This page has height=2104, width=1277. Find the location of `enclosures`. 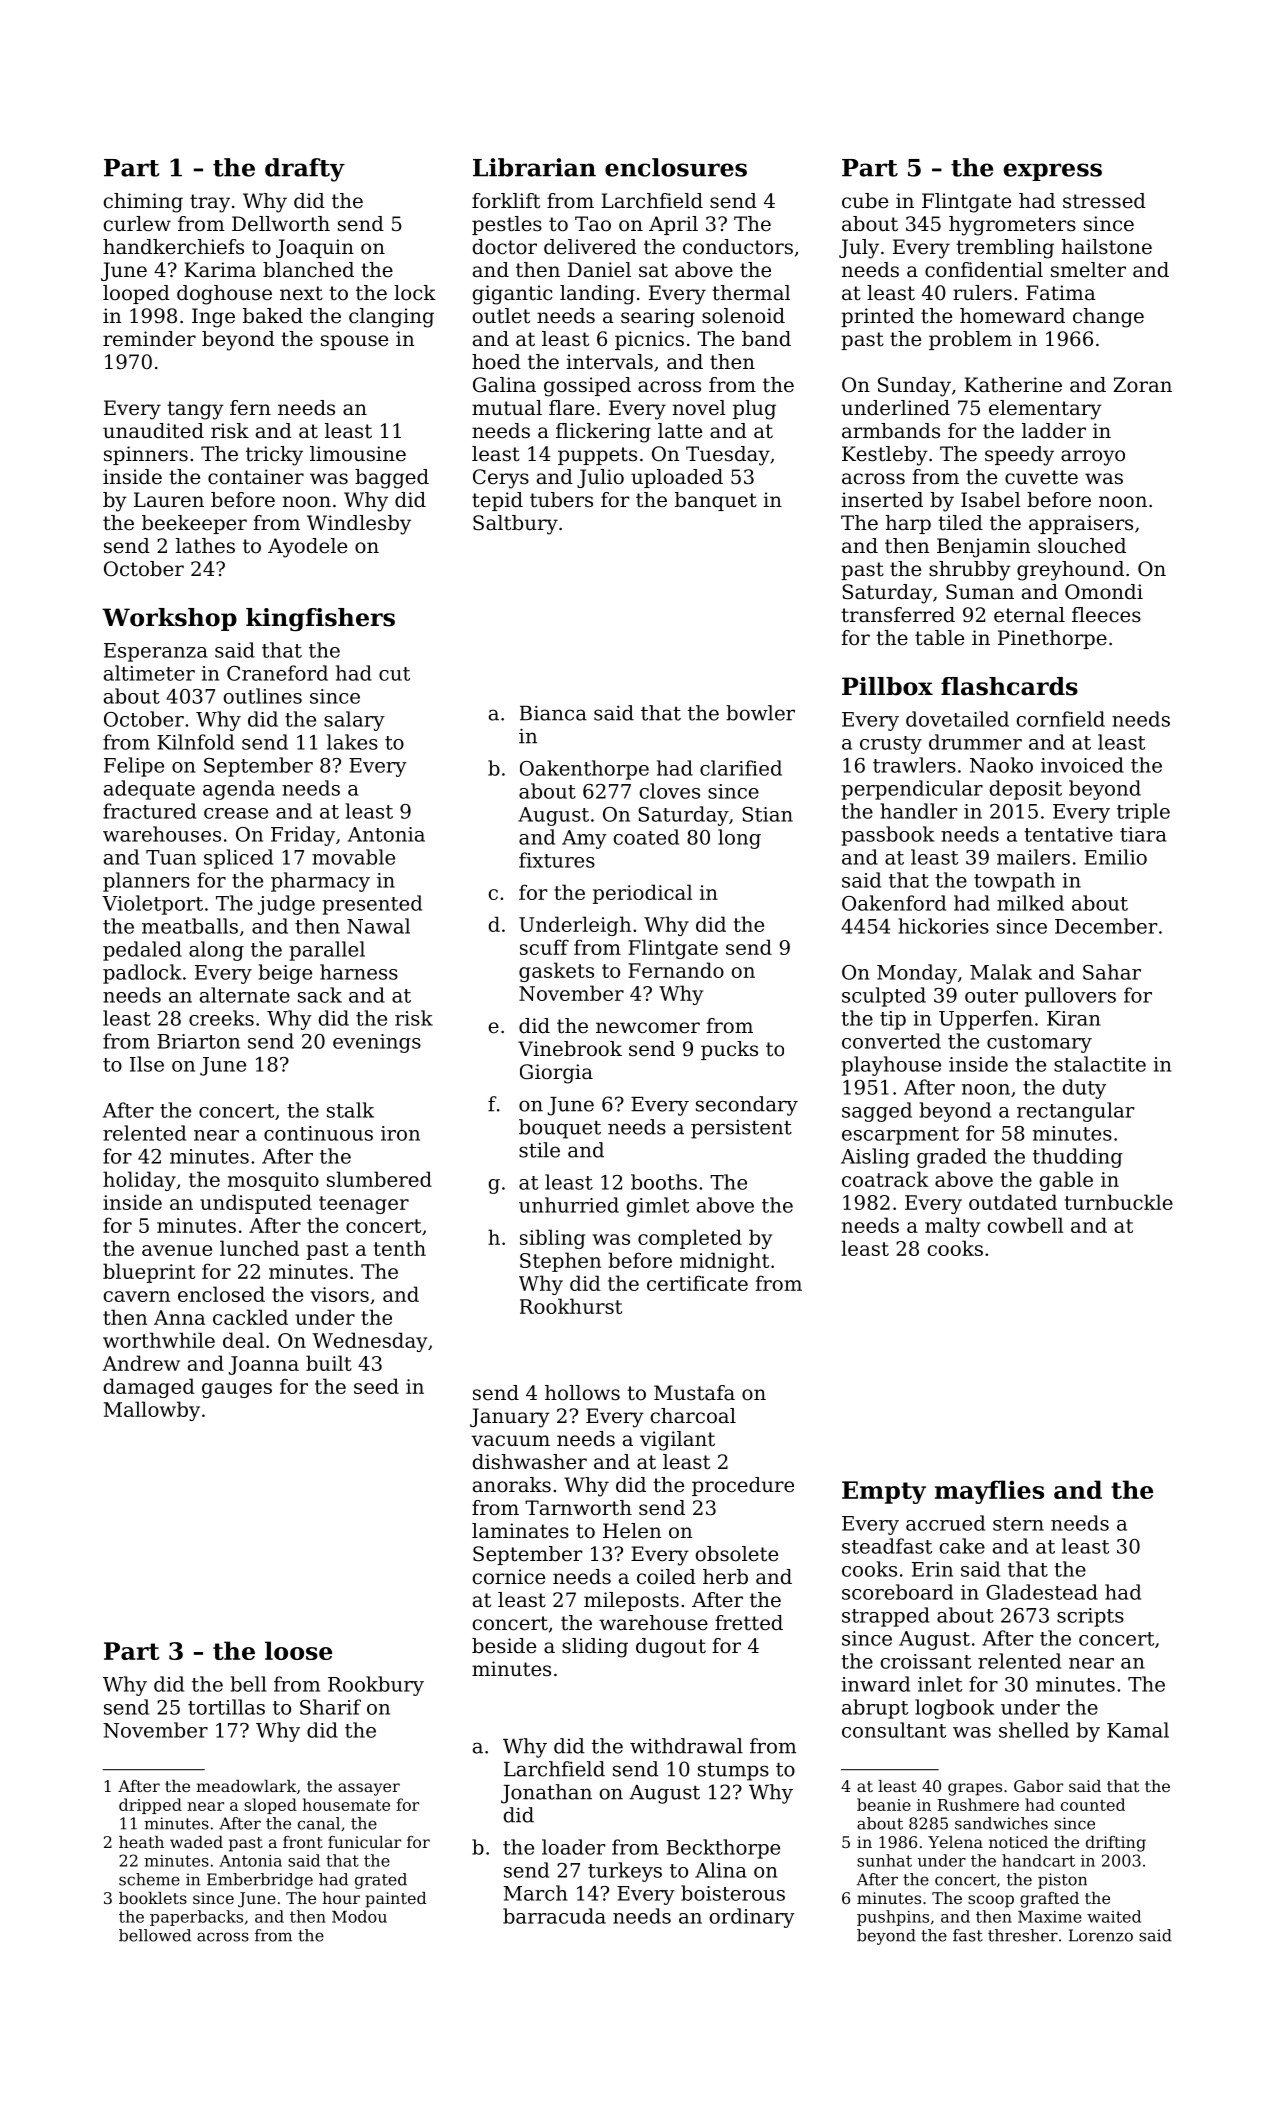

enclosures is located at coordinates (676, 167).
